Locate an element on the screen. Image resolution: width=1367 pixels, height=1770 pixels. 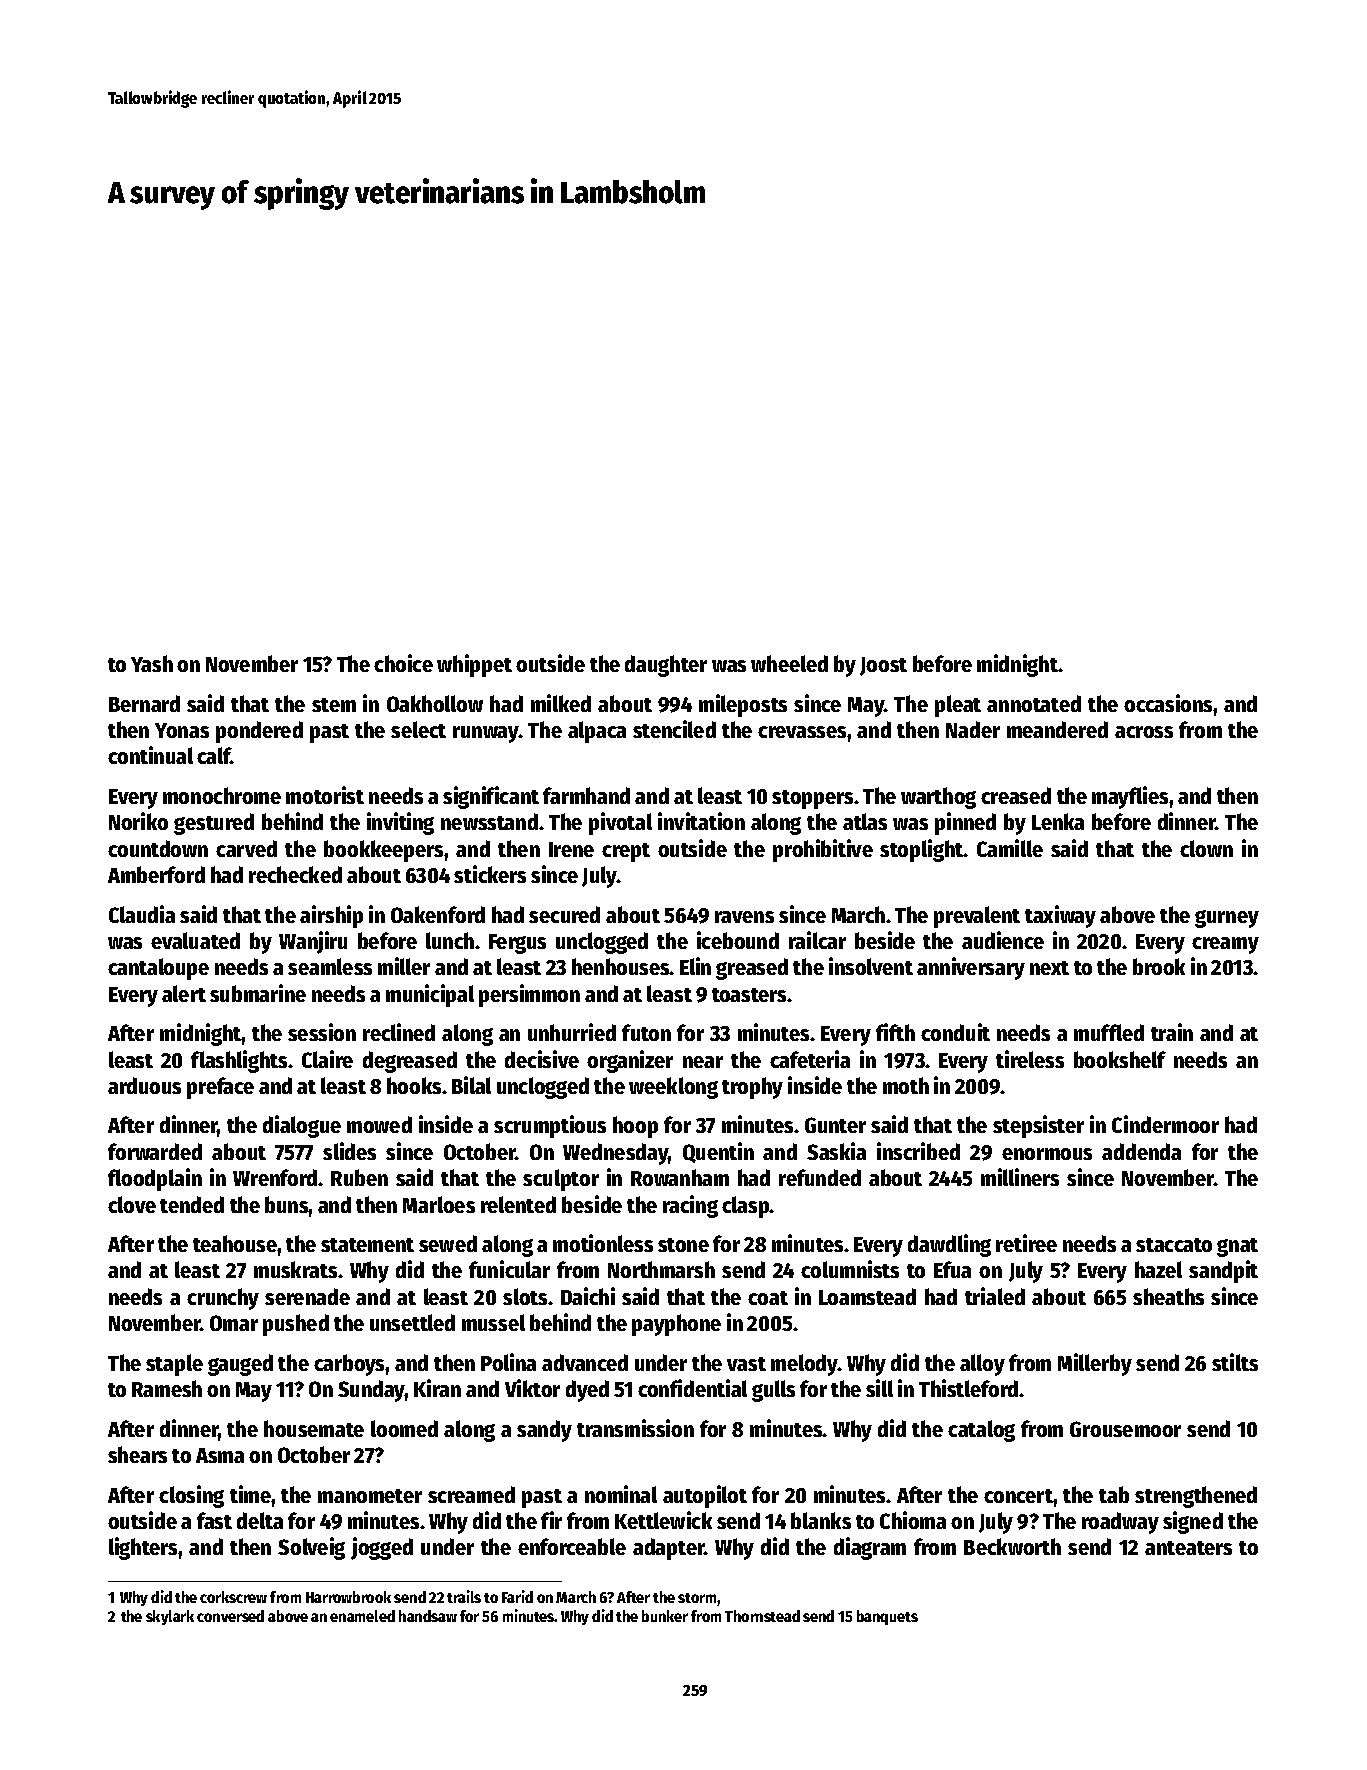
Ruben is located at coordinates (359, 1177).
